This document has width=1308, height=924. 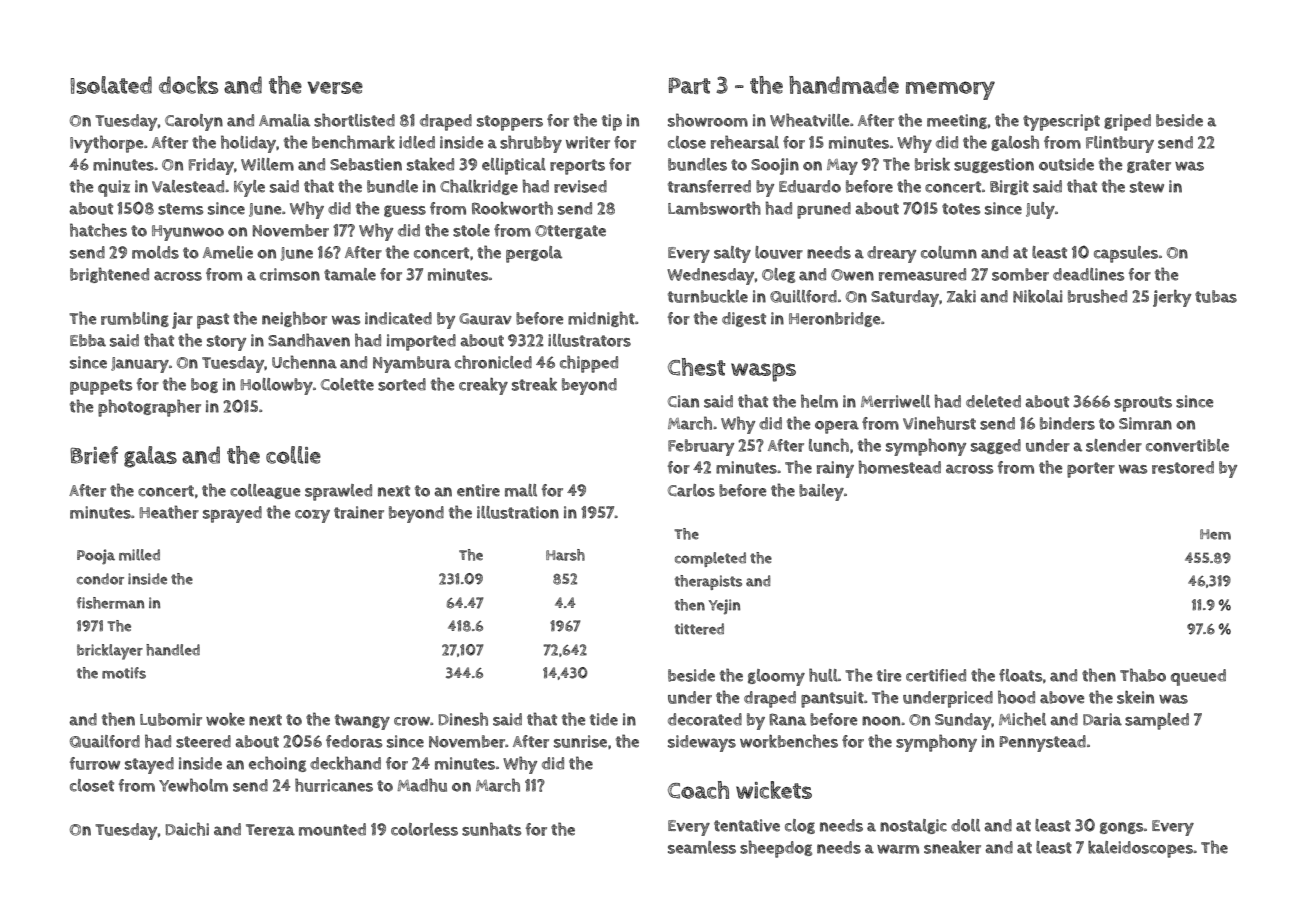 I want to click on Carolyn, so click(x=194, y=122).
